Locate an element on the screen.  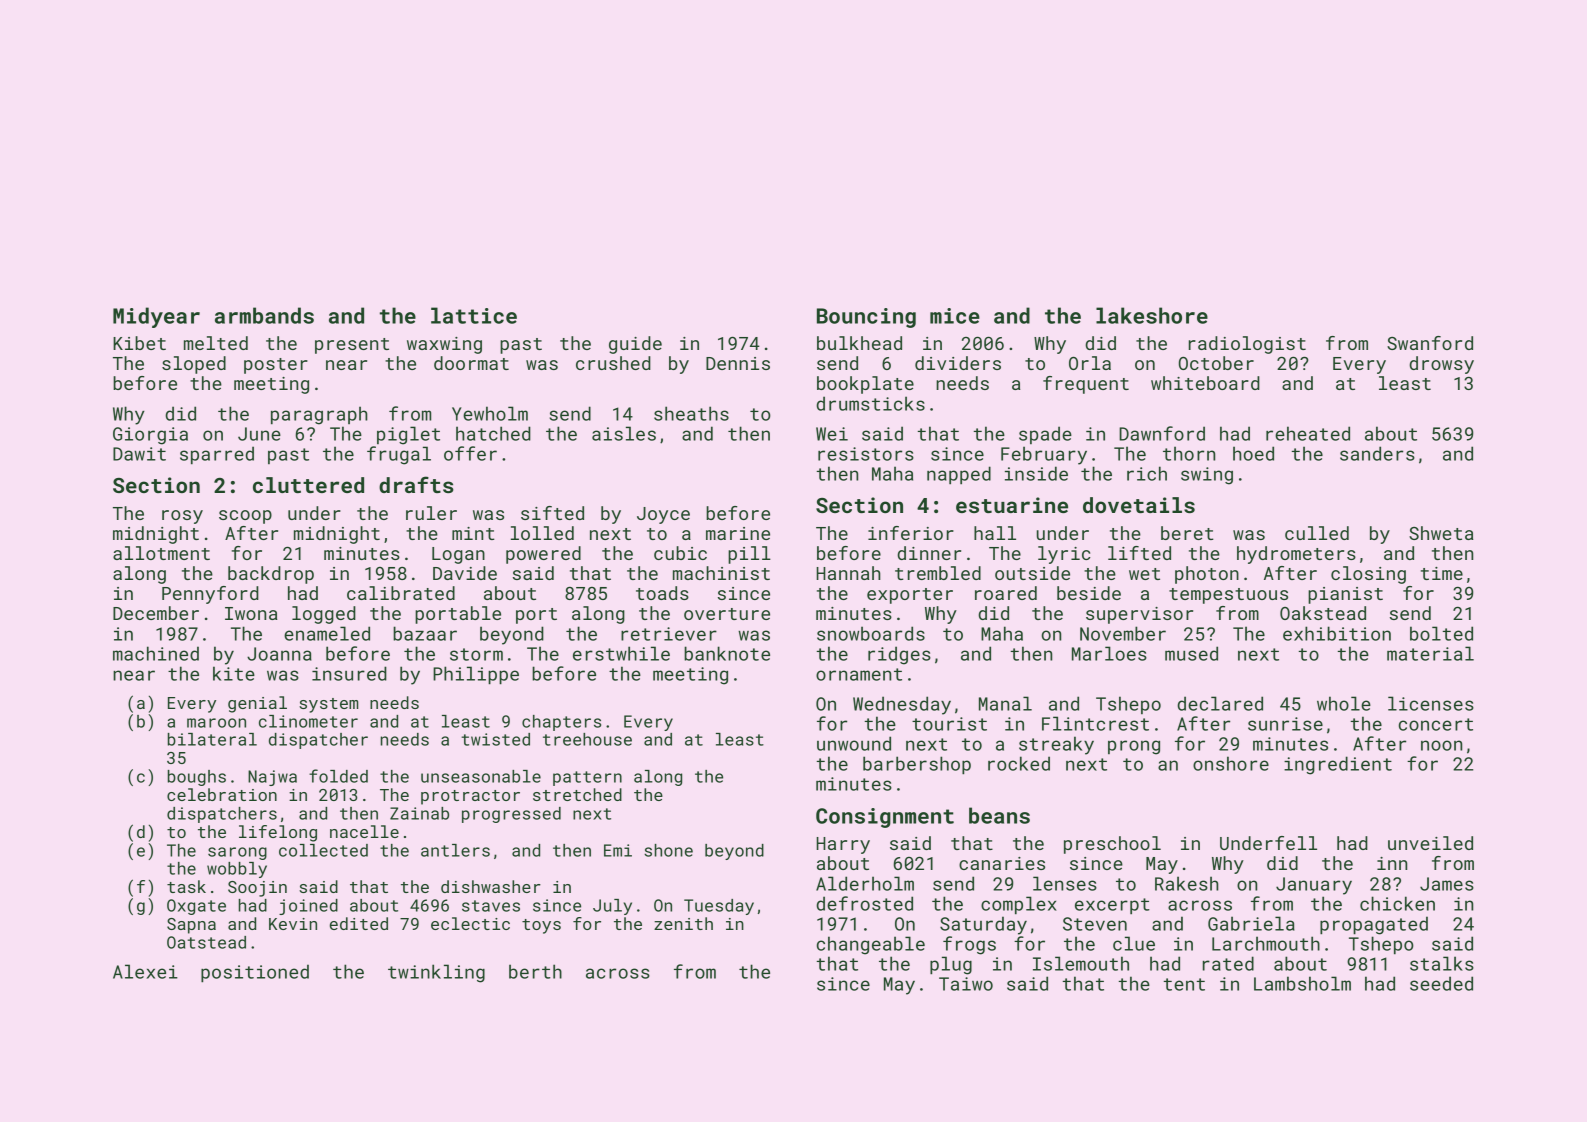
resistors is located at coordinates (866, 454).
